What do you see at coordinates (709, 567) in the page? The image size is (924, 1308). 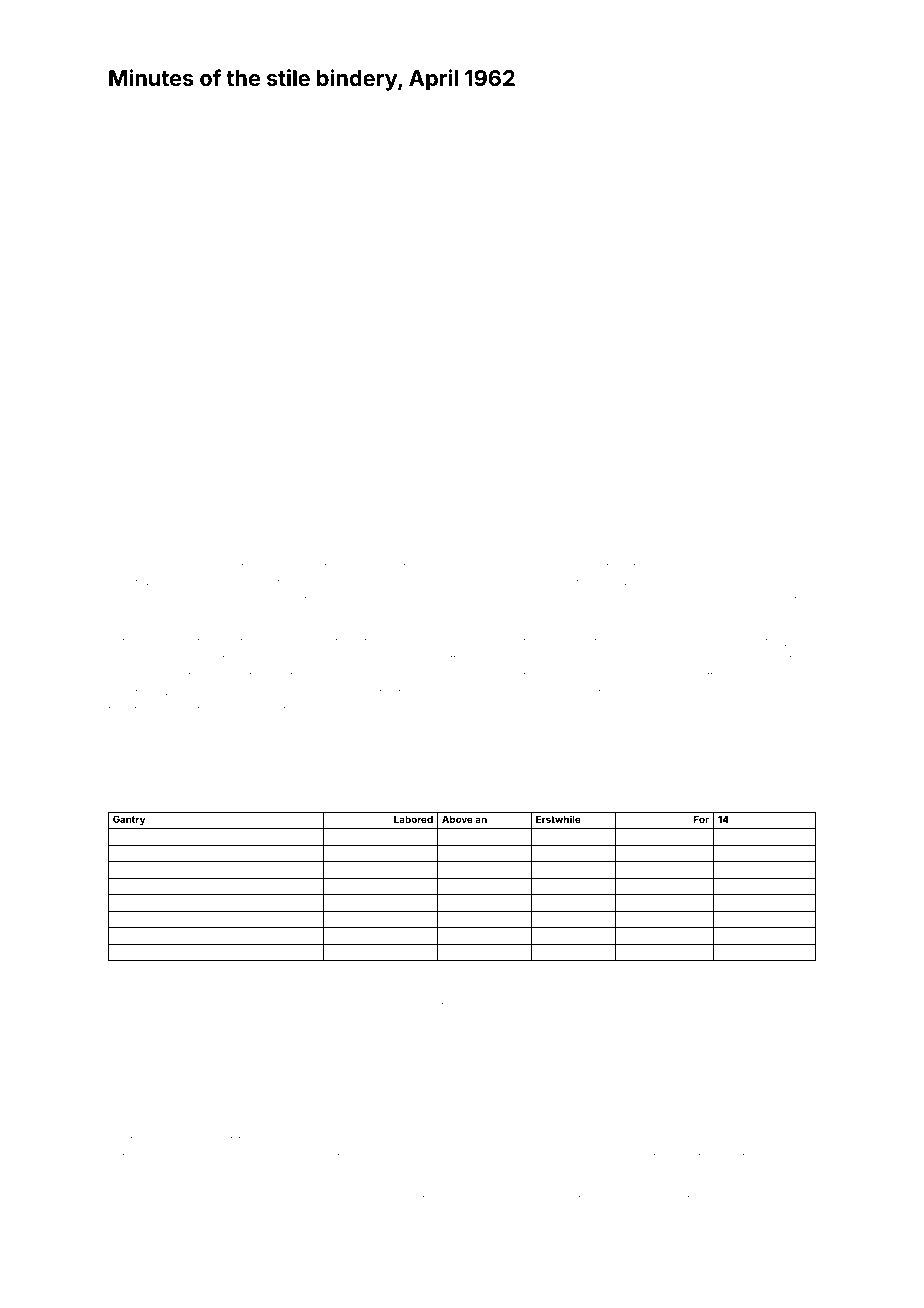 I see `Pinethorpe` at bounding box center [709, 567].
